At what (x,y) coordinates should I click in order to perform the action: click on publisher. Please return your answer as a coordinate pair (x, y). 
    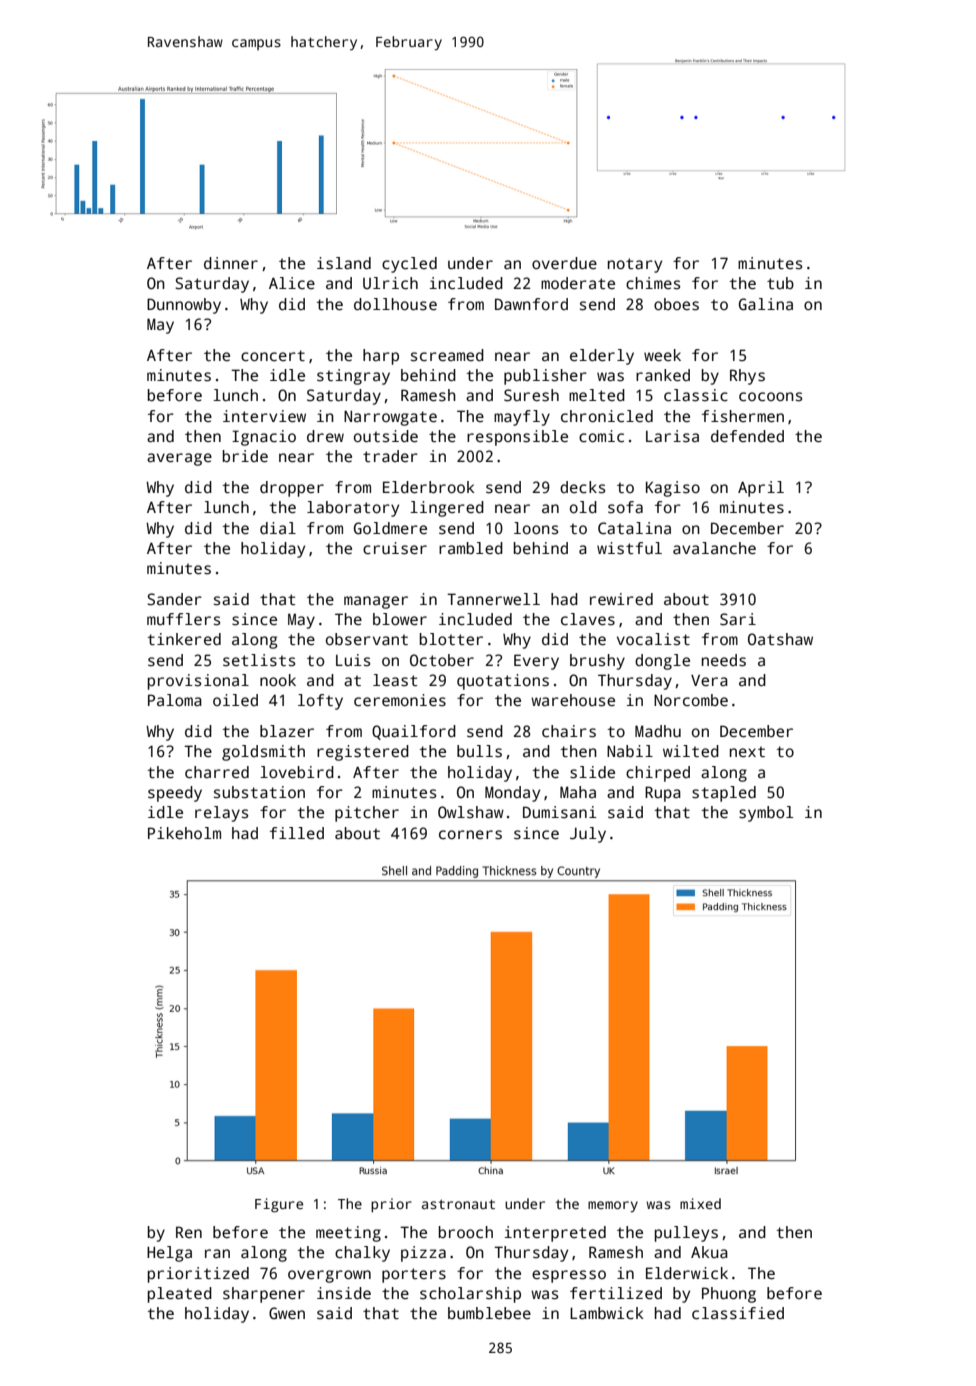
    Looking at the image, I should click on (545, 377).
